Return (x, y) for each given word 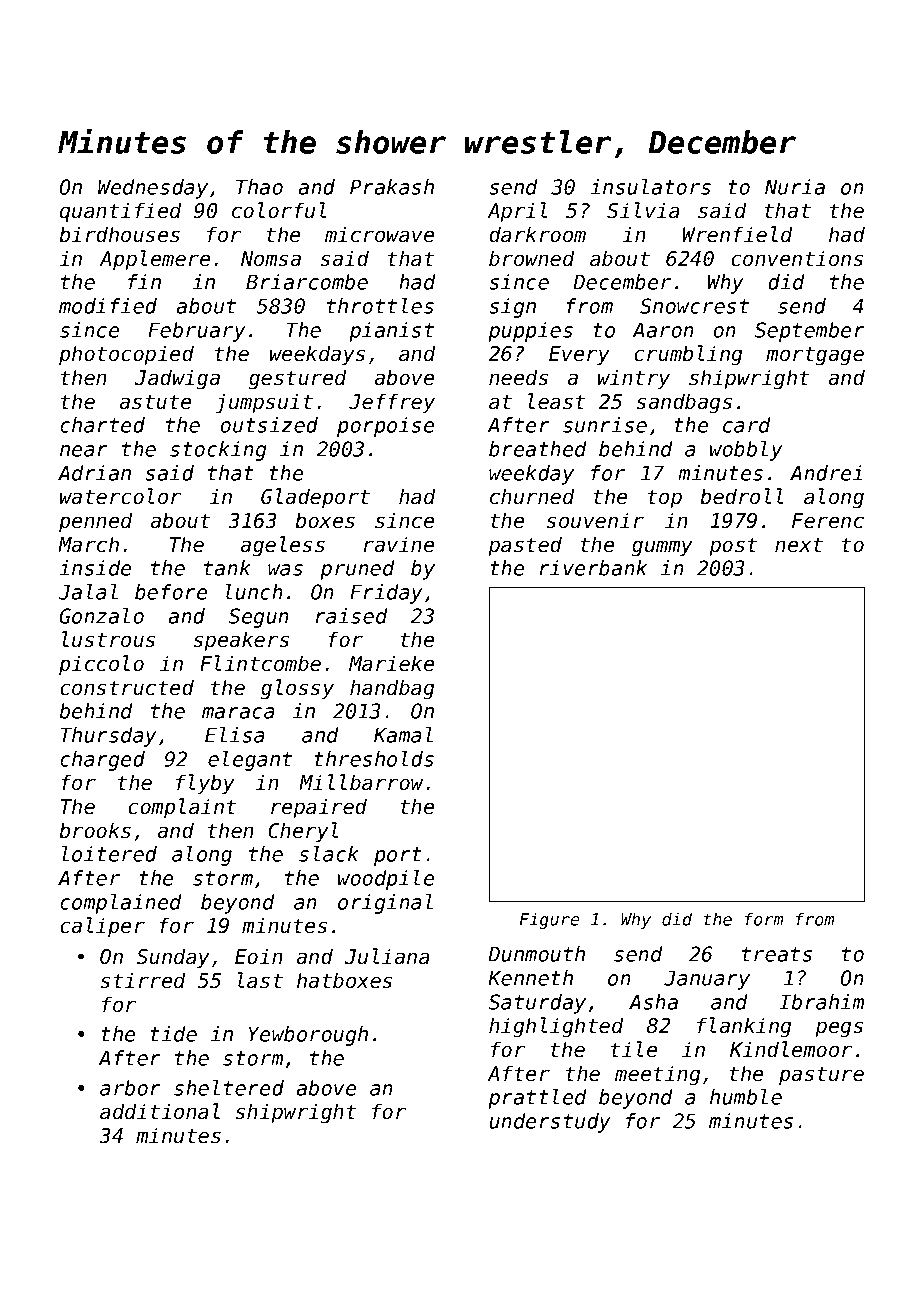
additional (160, 1111)
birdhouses (119, 234)
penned (96, 522)
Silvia (643, 210)
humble (746, 1097)
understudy (550, 1123)
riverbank (593, 568)
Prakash (392, 187)
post (733, 546)
